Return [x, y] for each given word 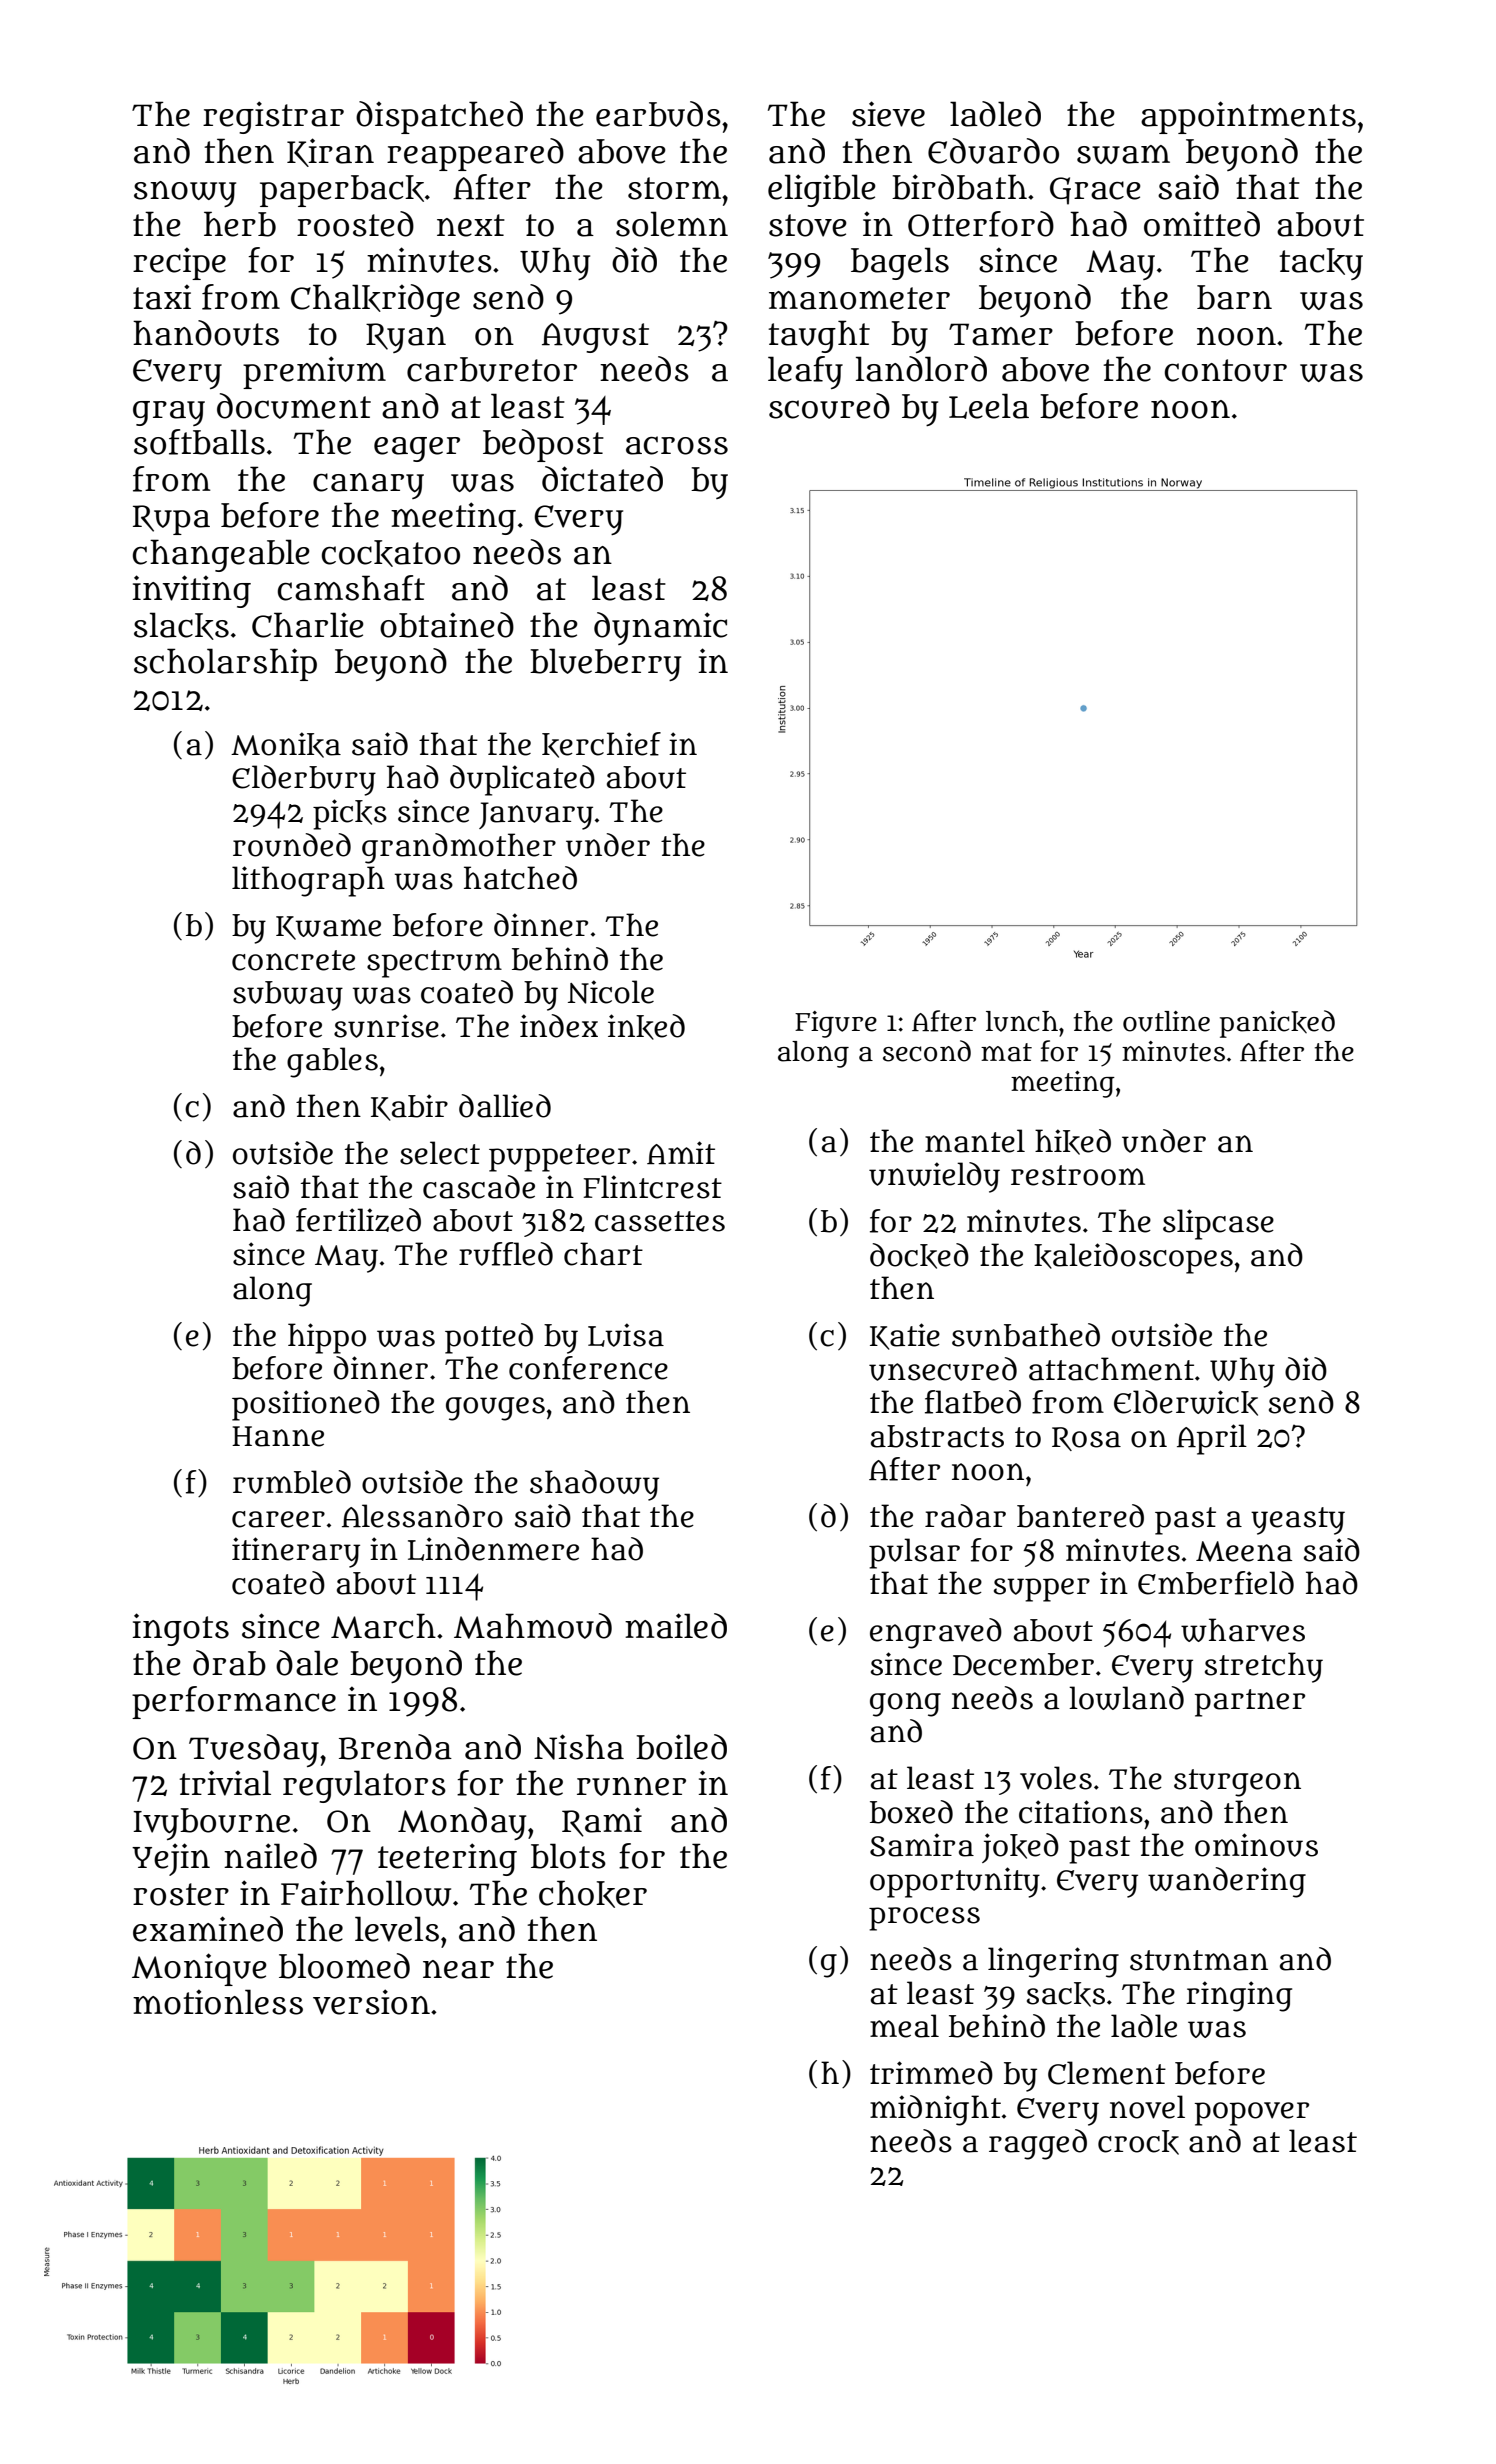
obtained [447, 625]
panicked [1277, 1024]
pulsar [914, 1553]
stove [808, 225]
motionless [218, 2002]
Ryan [406, 338]
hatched [520, 878]
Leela [989, 406]
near [458, 1969]
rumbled [292, 1482]
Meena [1244, 1551]
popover [1252, 2114]
